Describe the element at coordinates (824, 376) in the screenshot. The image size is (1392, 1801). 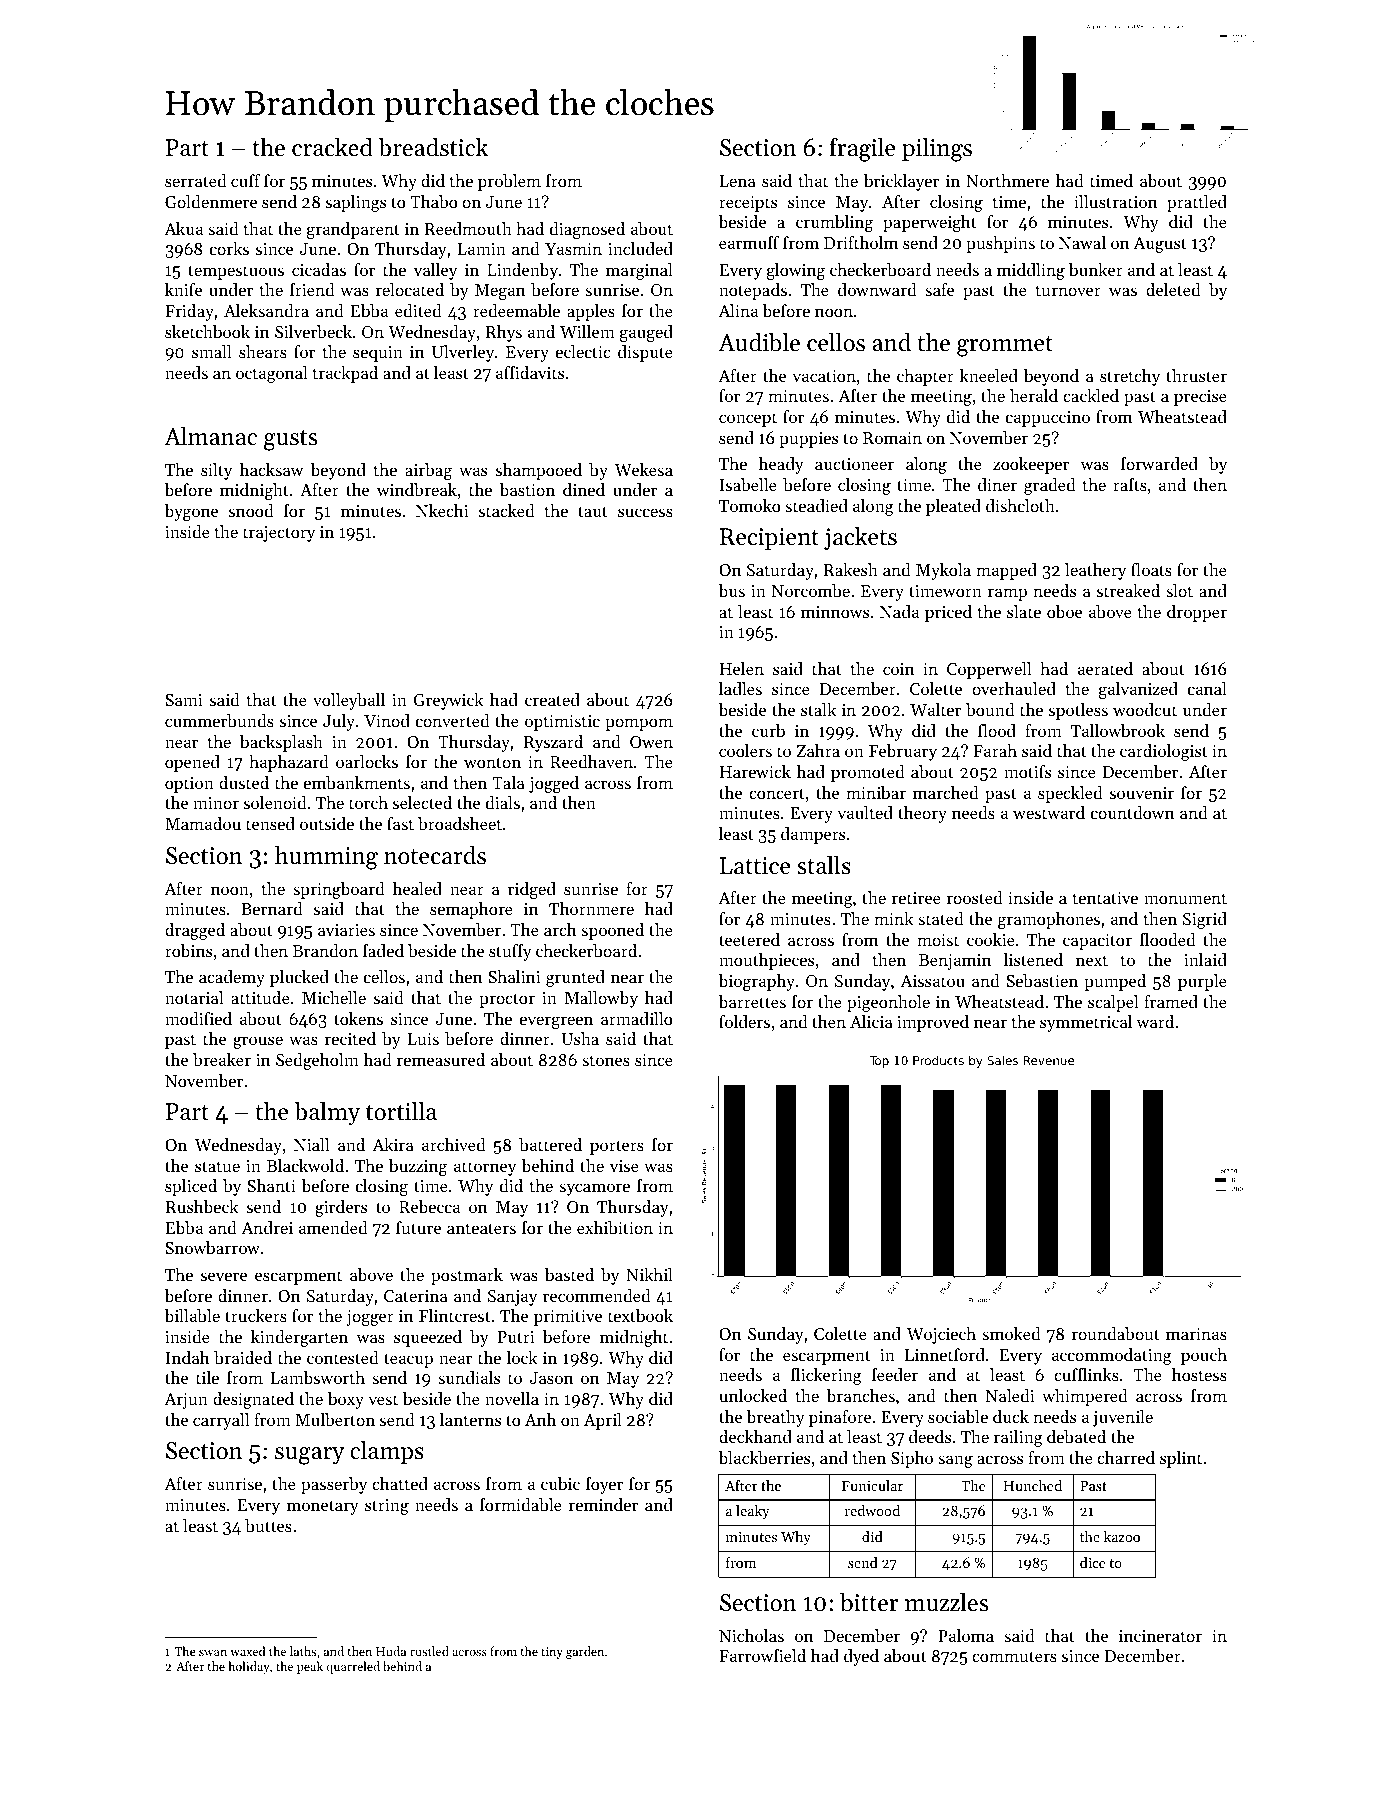
I see `vacation` at that location.
